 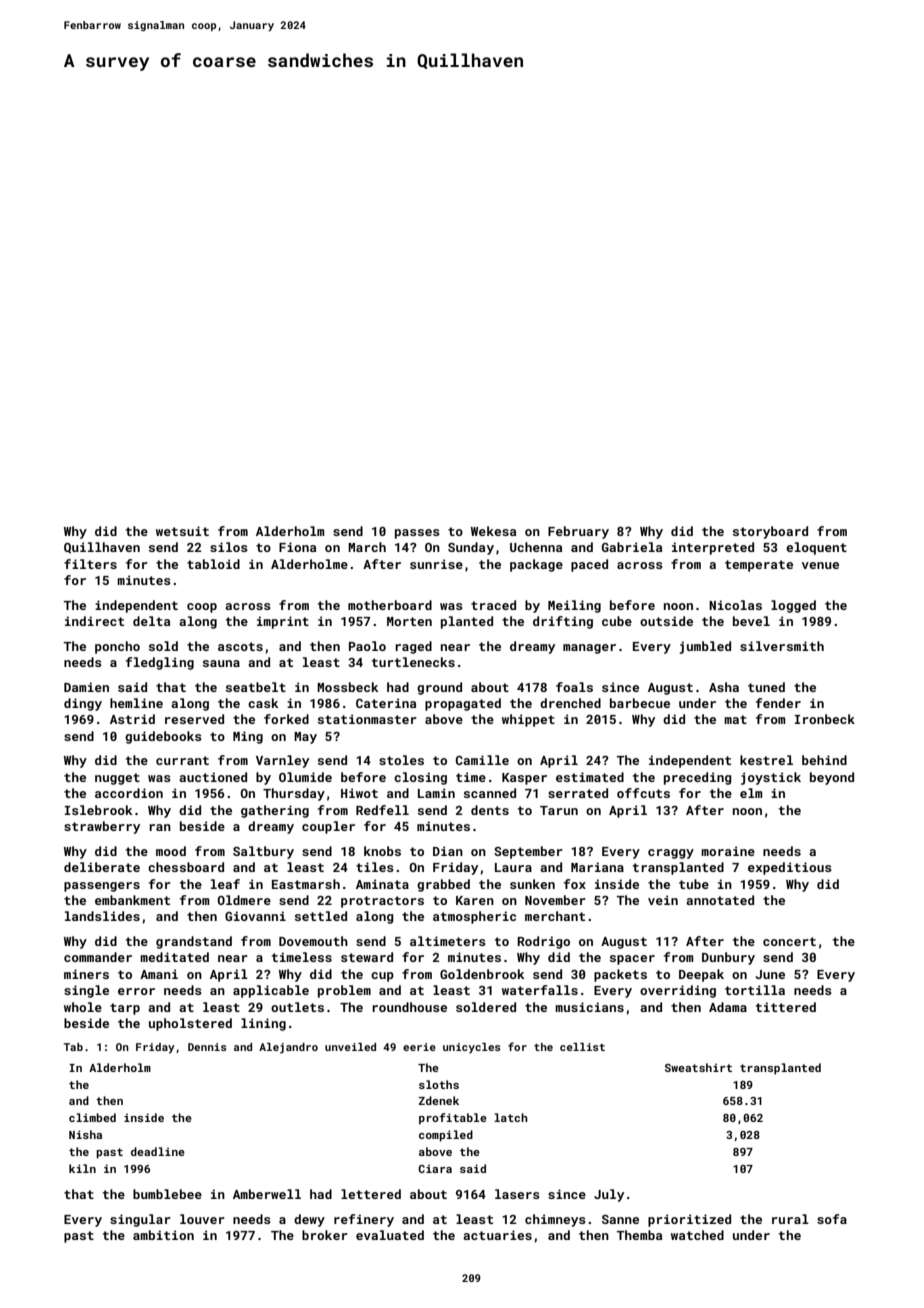 What do you see at coordinates (597, 867) in the image?
I see `Mariana` at bounding box center [597, 867].
